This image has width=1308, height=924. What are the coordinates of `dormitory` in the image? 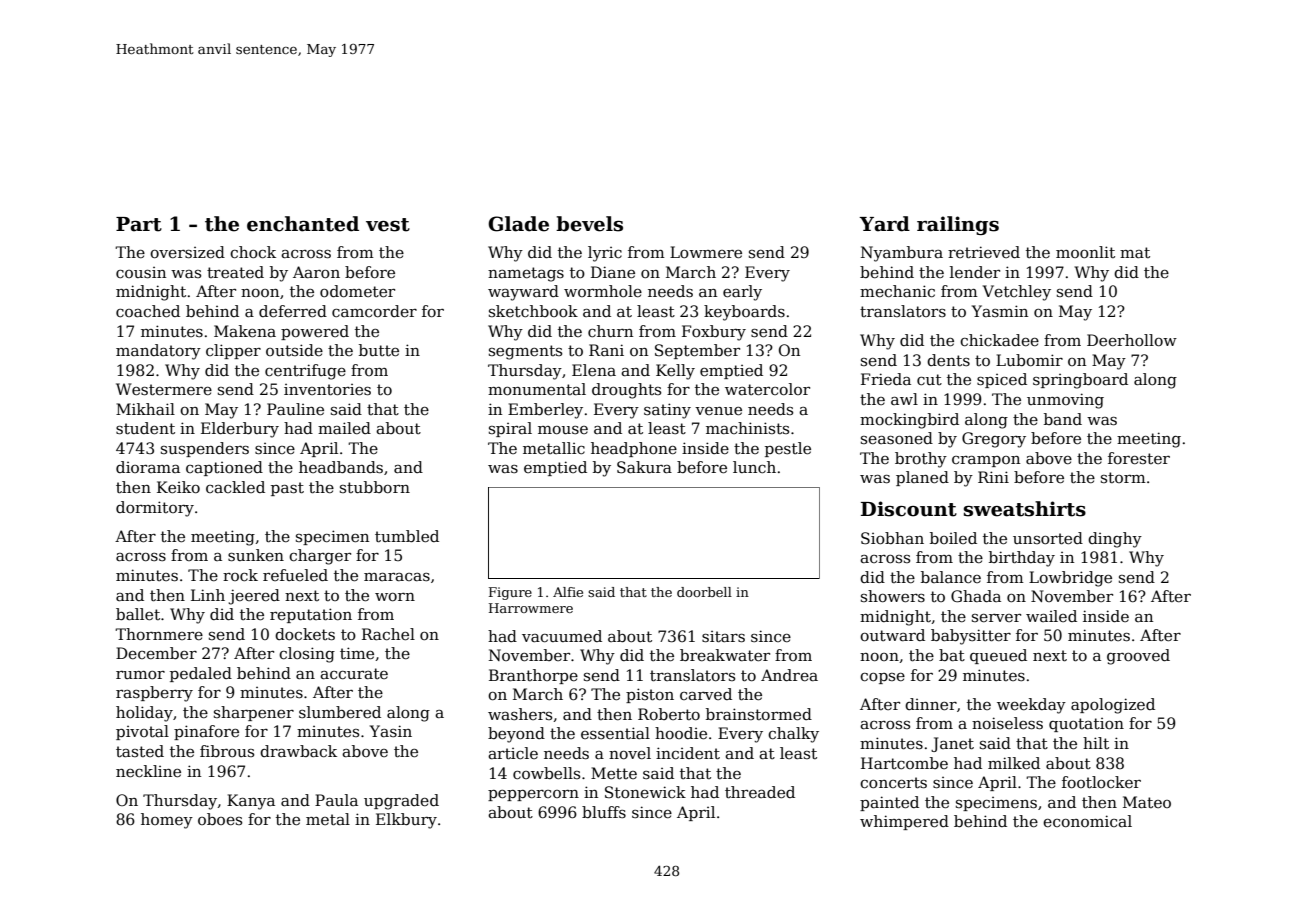 It's located at (155, 509).
